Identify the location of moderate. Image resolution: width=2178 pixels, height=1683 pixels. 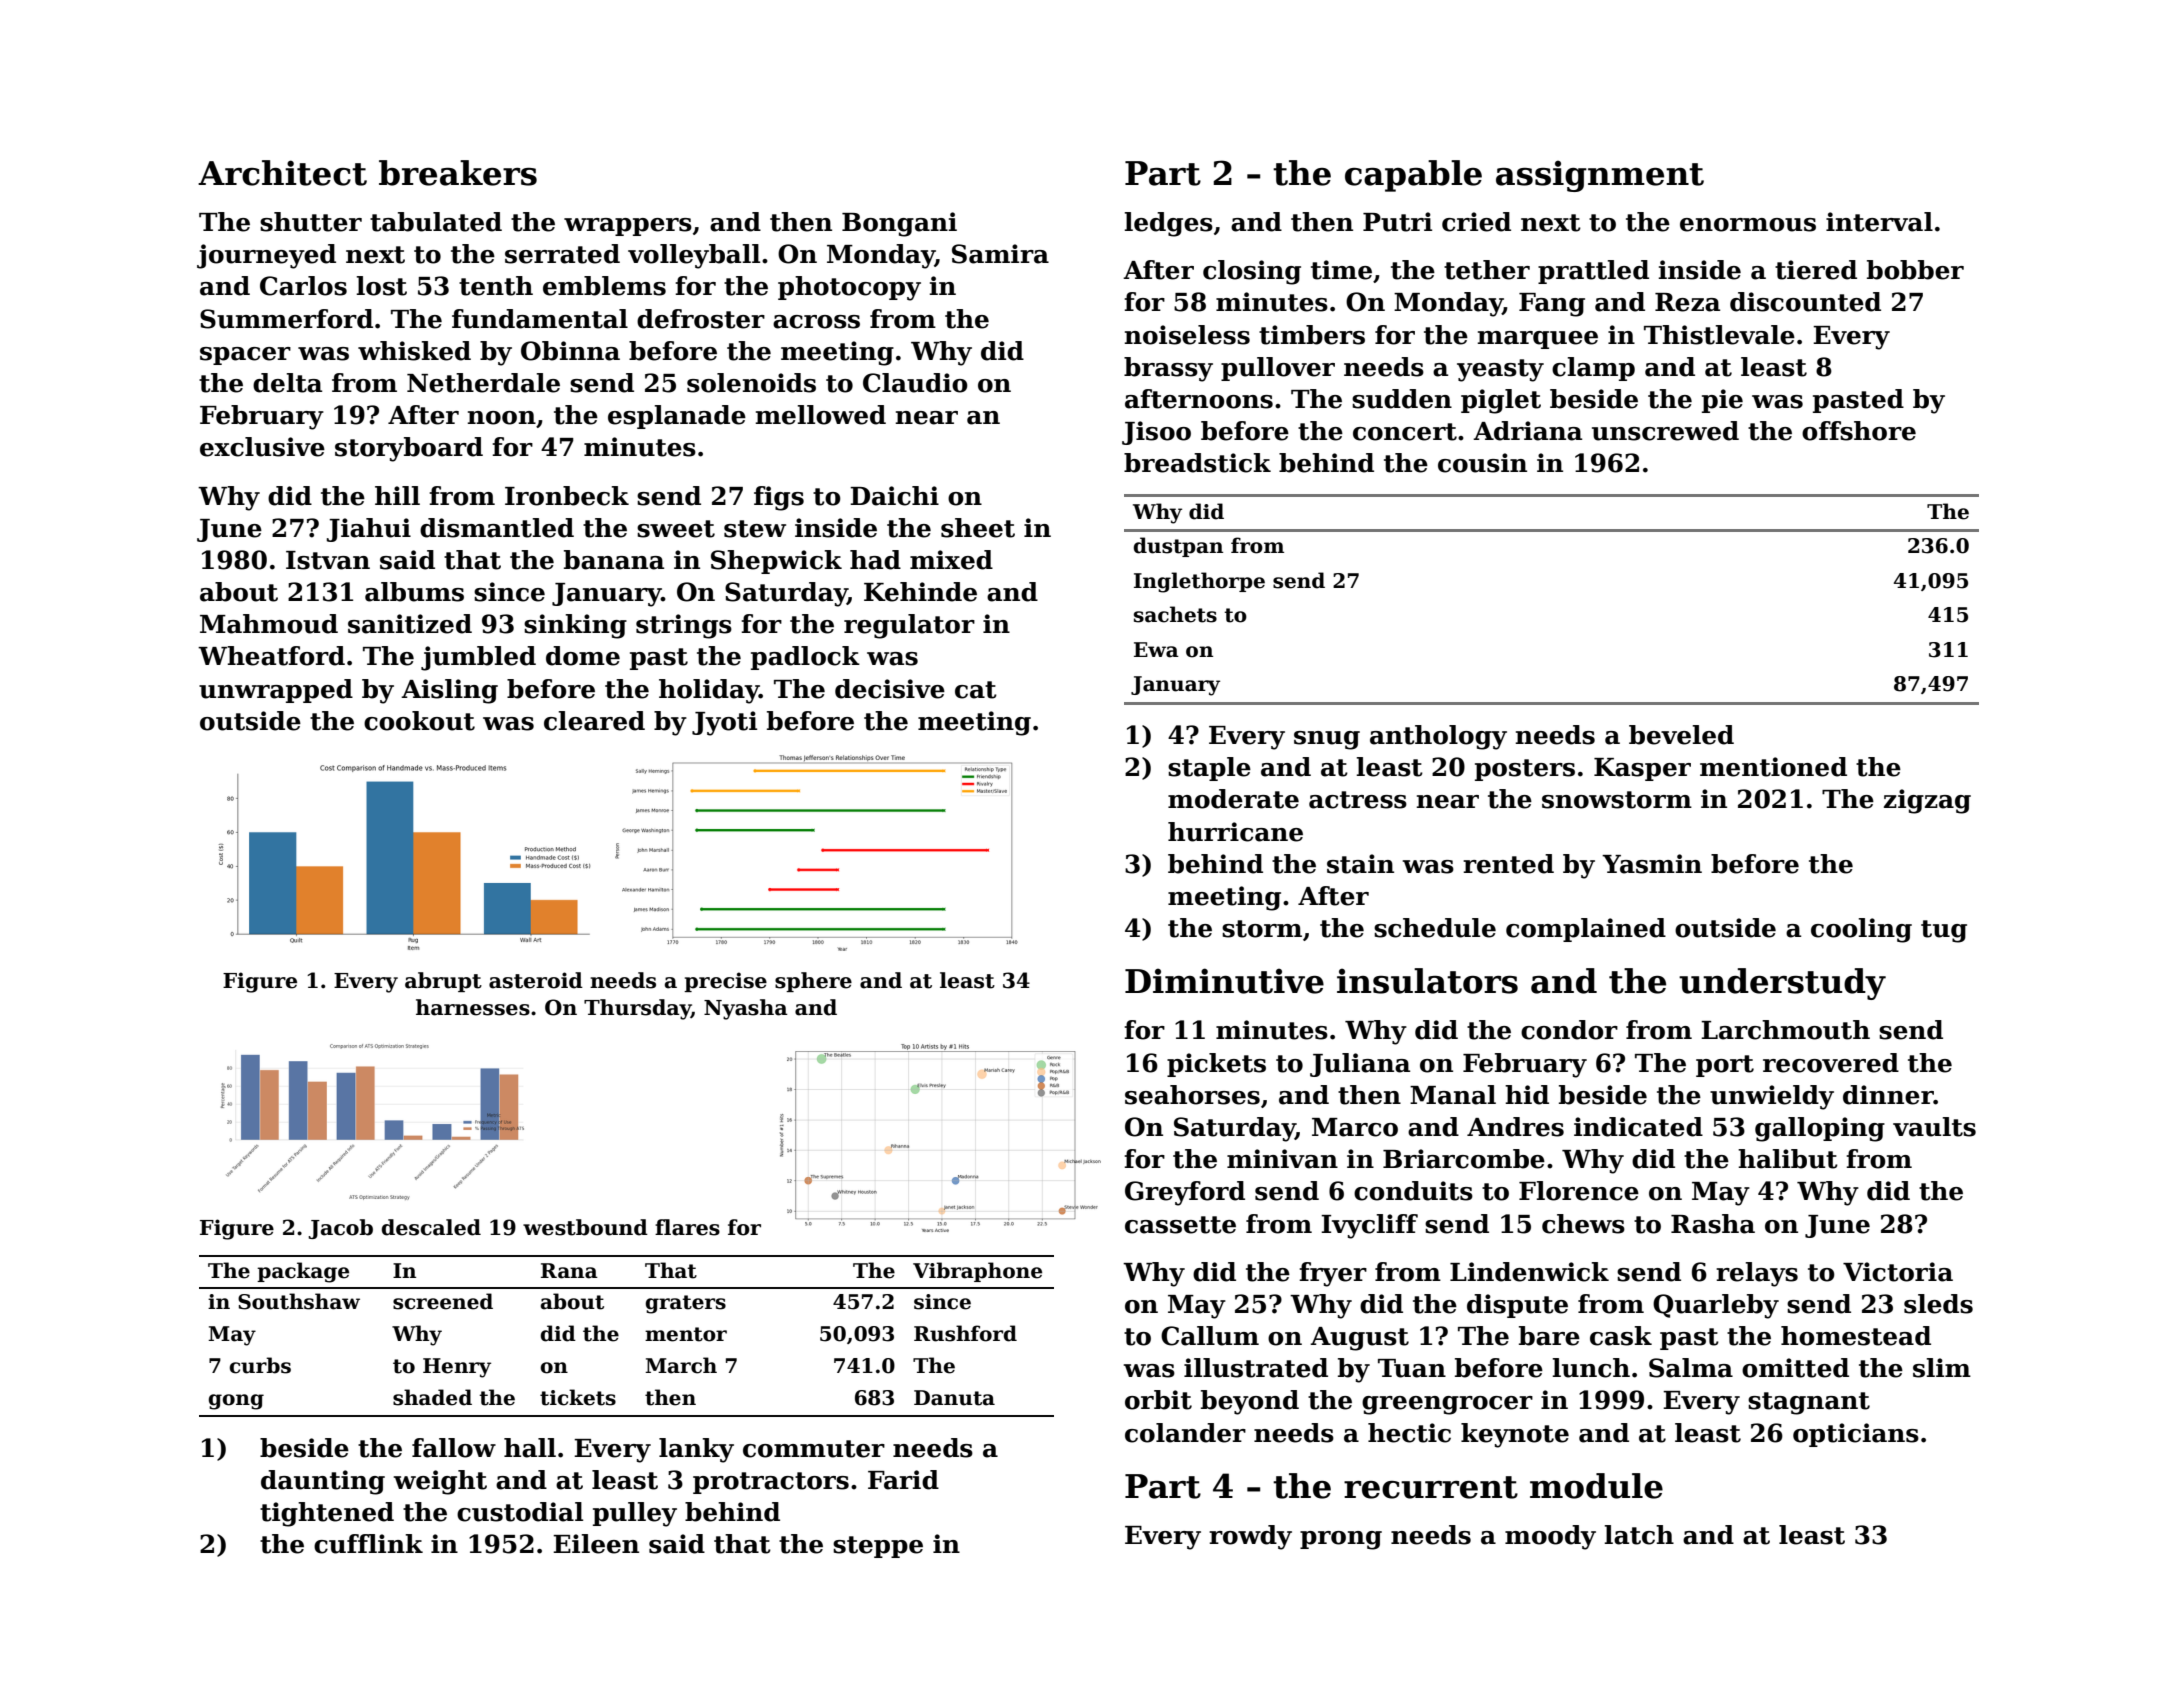
(1233, 799).
